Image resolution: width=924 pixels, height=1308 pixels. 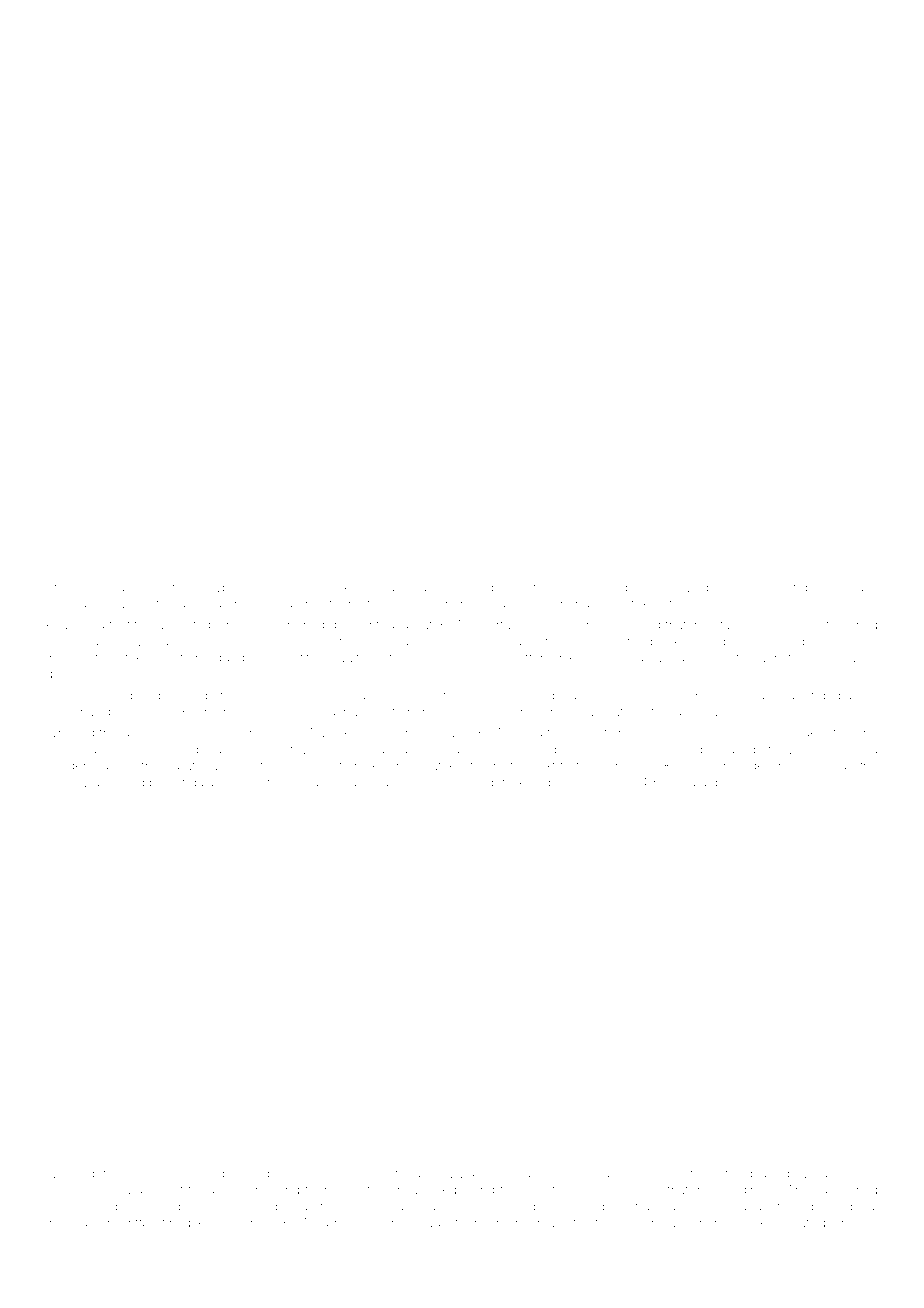 What do you see at coordinates (770, 1174) in the screenshot?
I see `planed` at bounding box center [770, 1174].
